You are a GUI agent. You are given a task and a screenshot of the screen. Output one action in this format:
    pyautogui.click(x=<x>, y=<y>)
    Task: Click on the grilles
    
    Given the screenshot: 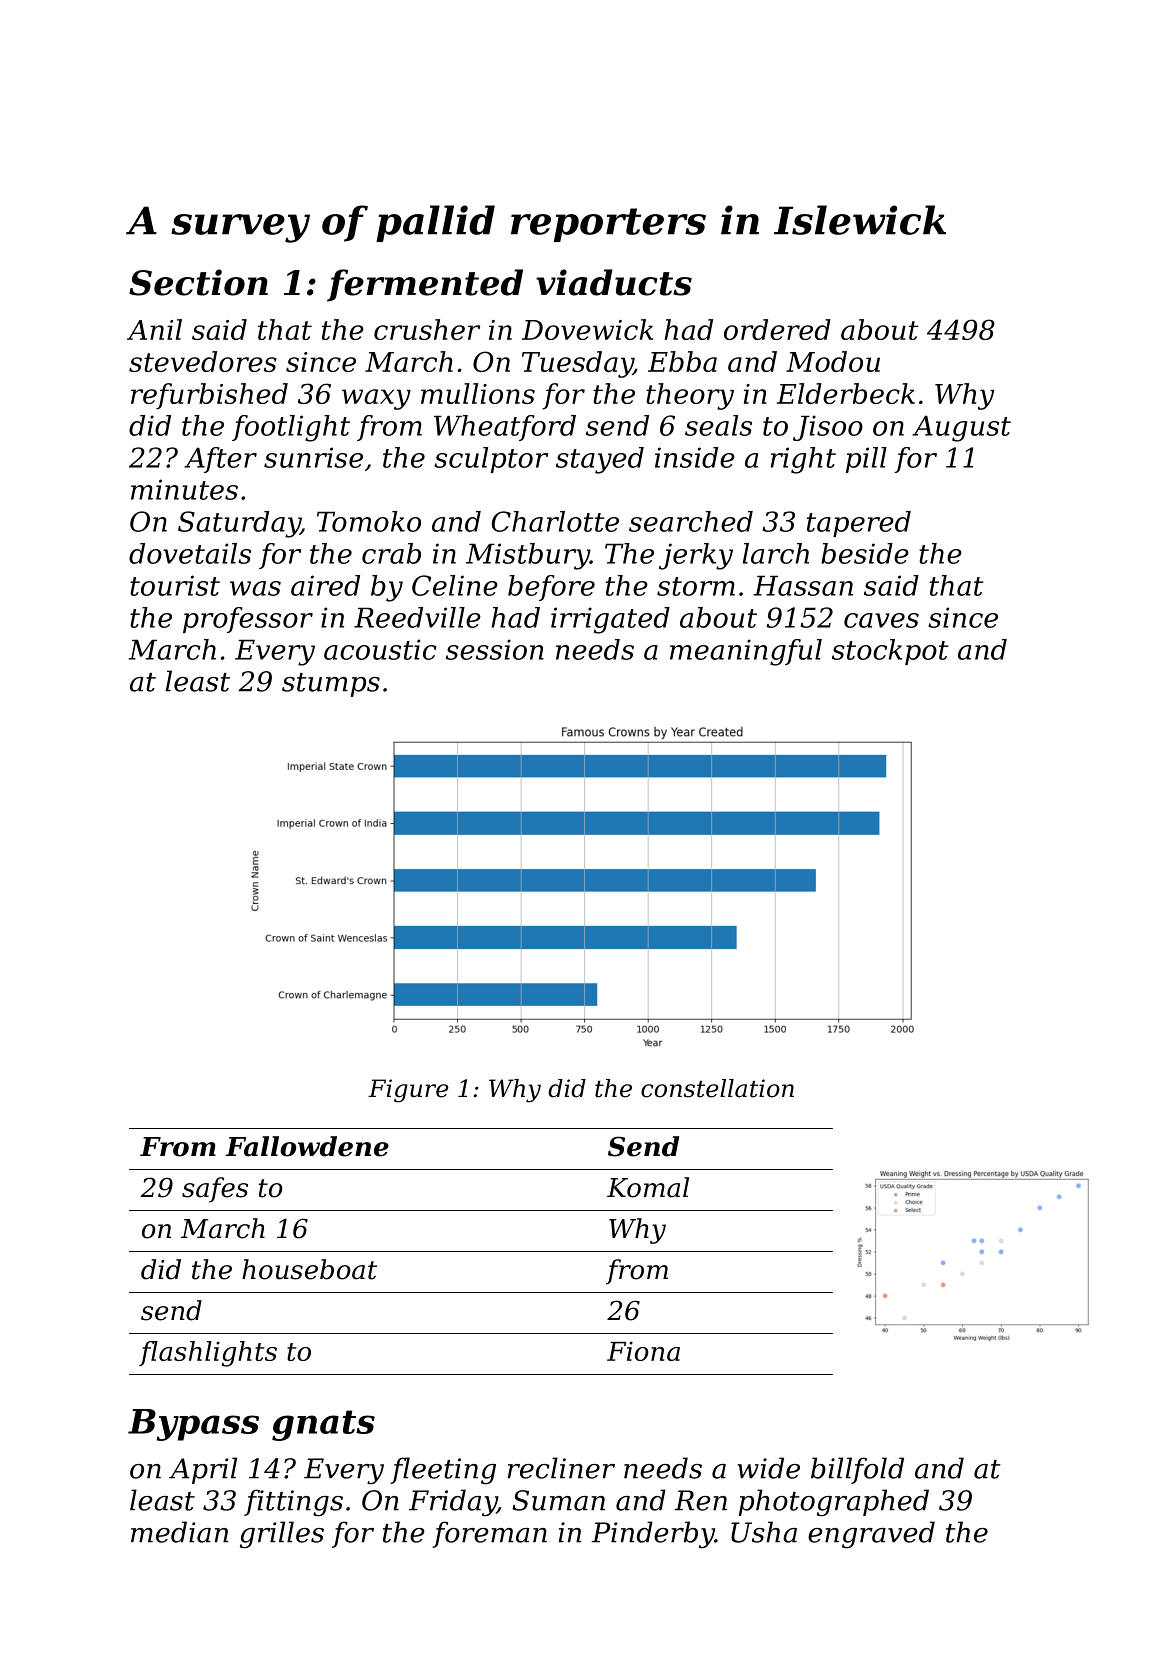 What is the action you would take?
    pyautogui.click(x=282, y=1535)
